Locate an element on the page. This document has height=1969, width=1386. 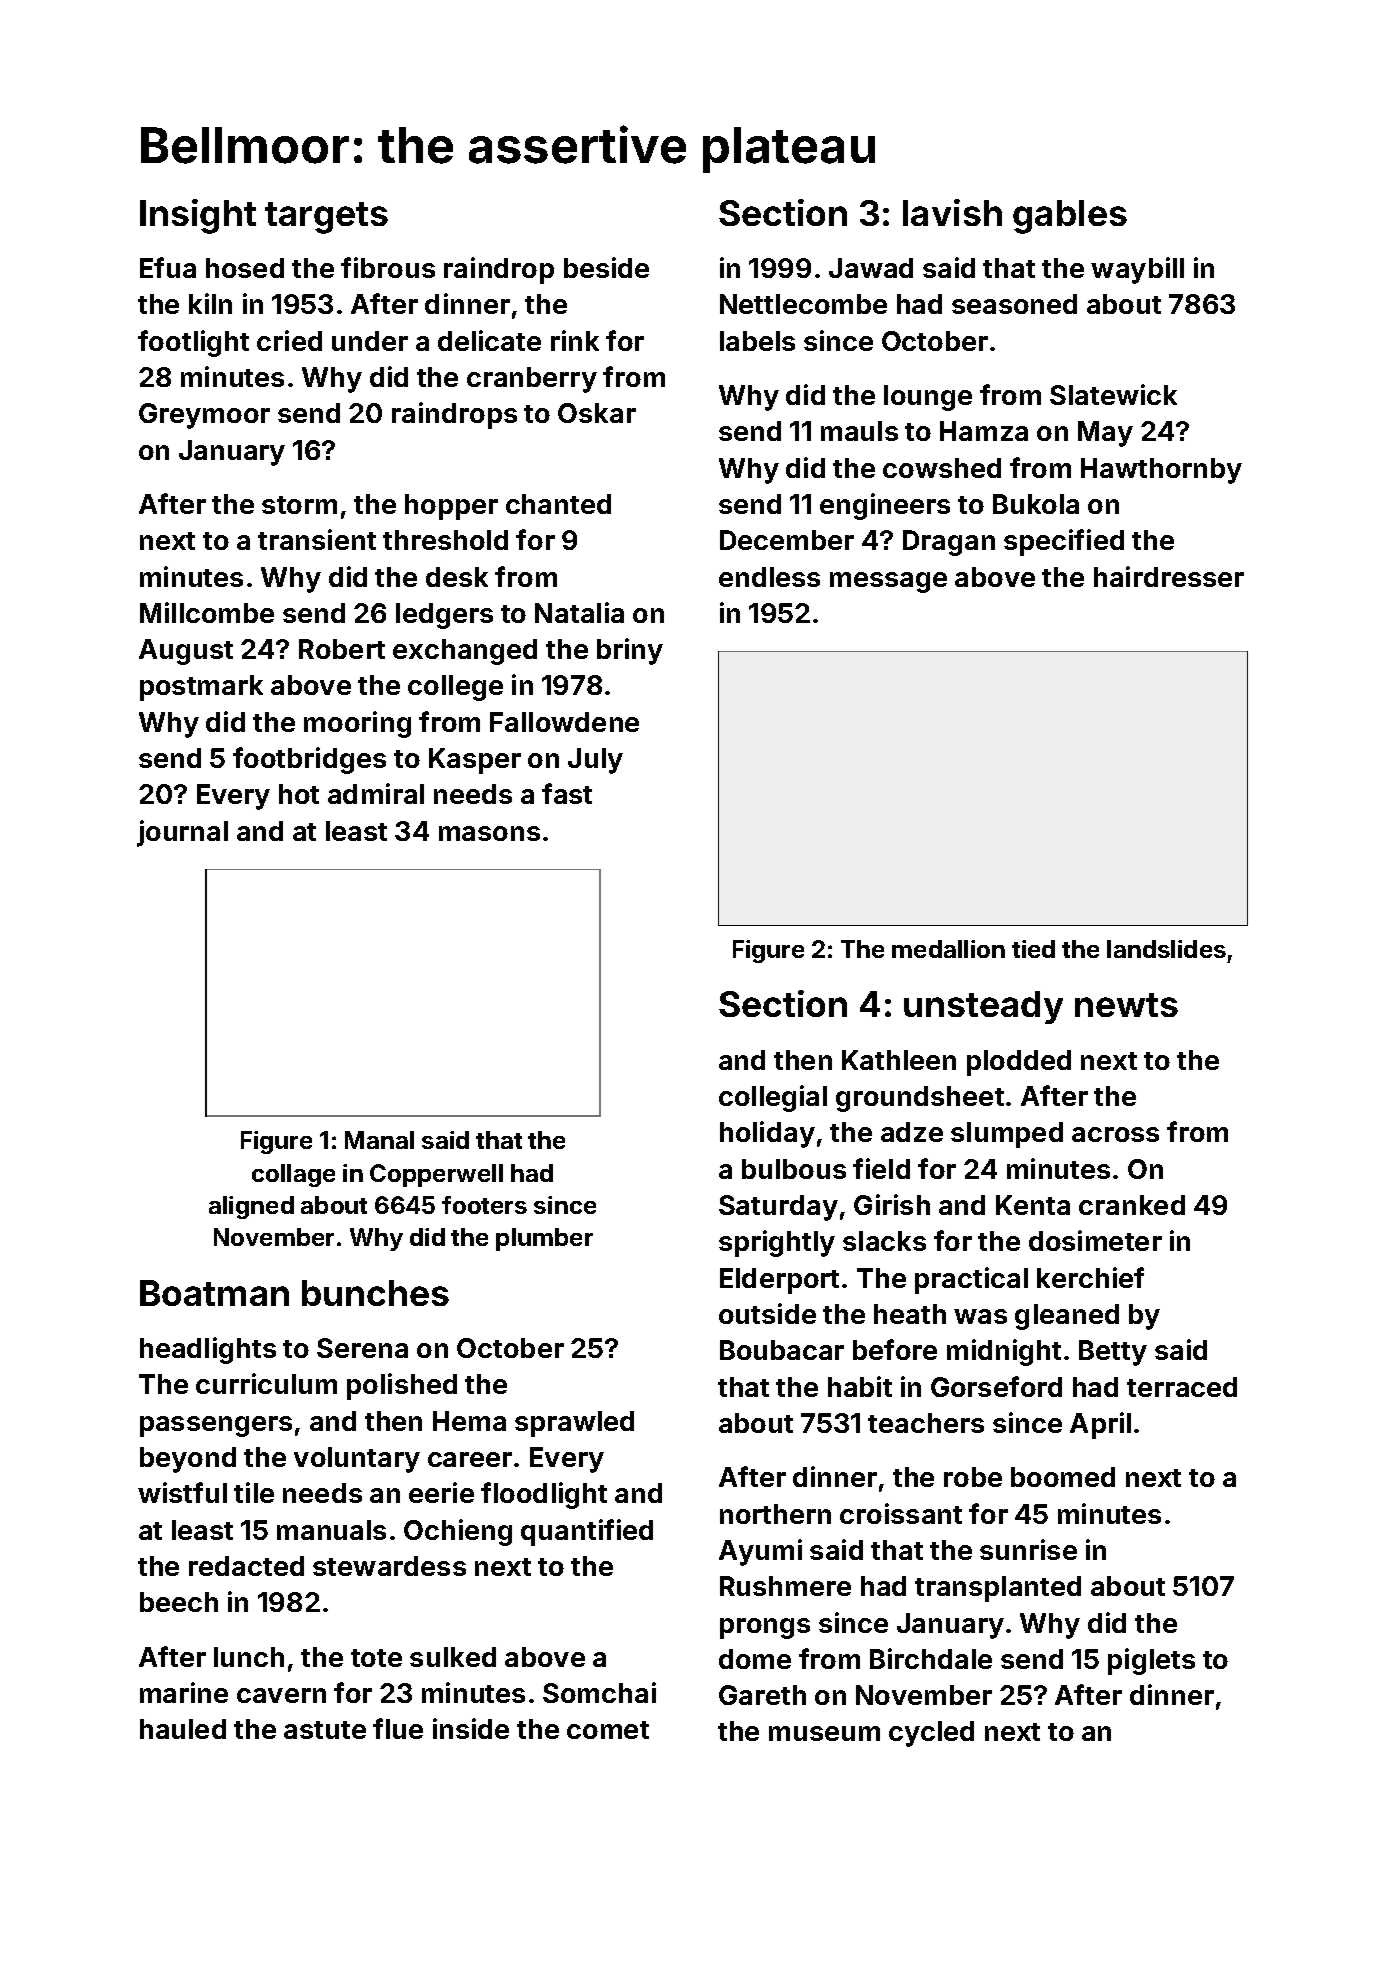
message is located at coordinates (888, 582).
